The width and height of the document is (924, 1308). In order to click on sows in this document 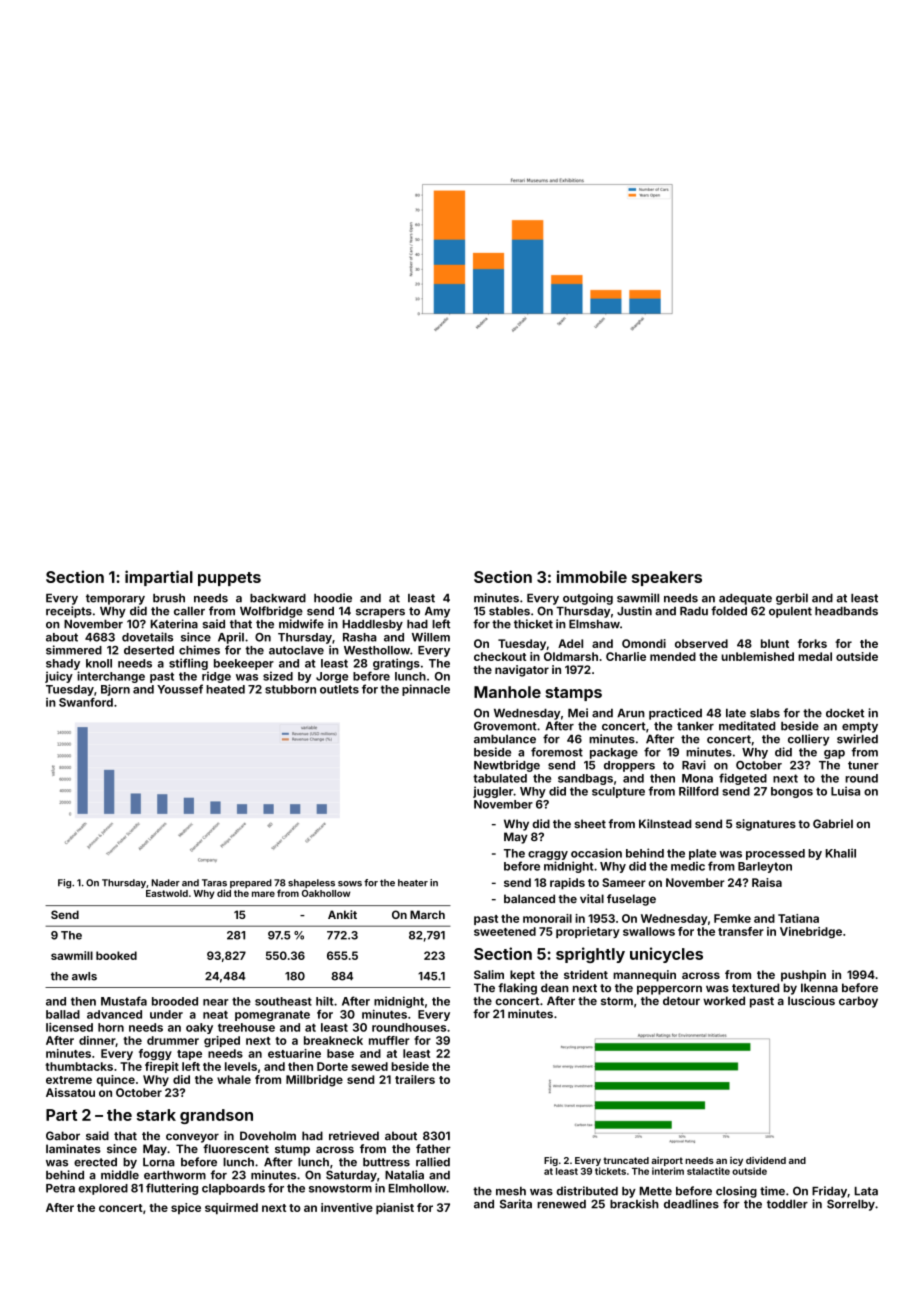, I will do `click(350, 884)`.
